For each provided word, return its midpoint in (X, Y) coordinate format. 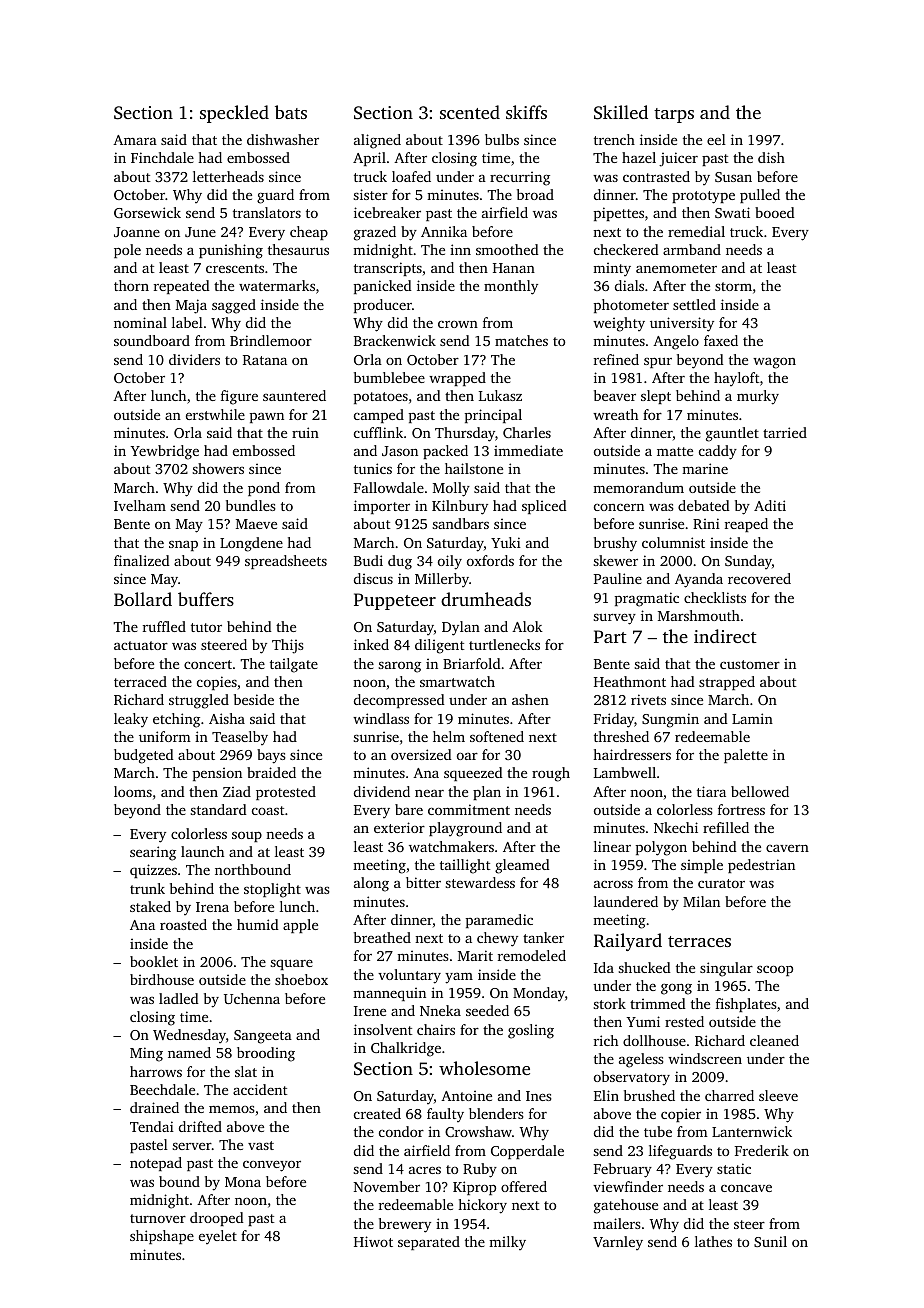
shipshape (162, 1237)
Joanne (137, 232)
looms (133, 791)
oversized (421, 754)
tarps (674, 115)
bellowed (760, 791)
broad (535, 194)
